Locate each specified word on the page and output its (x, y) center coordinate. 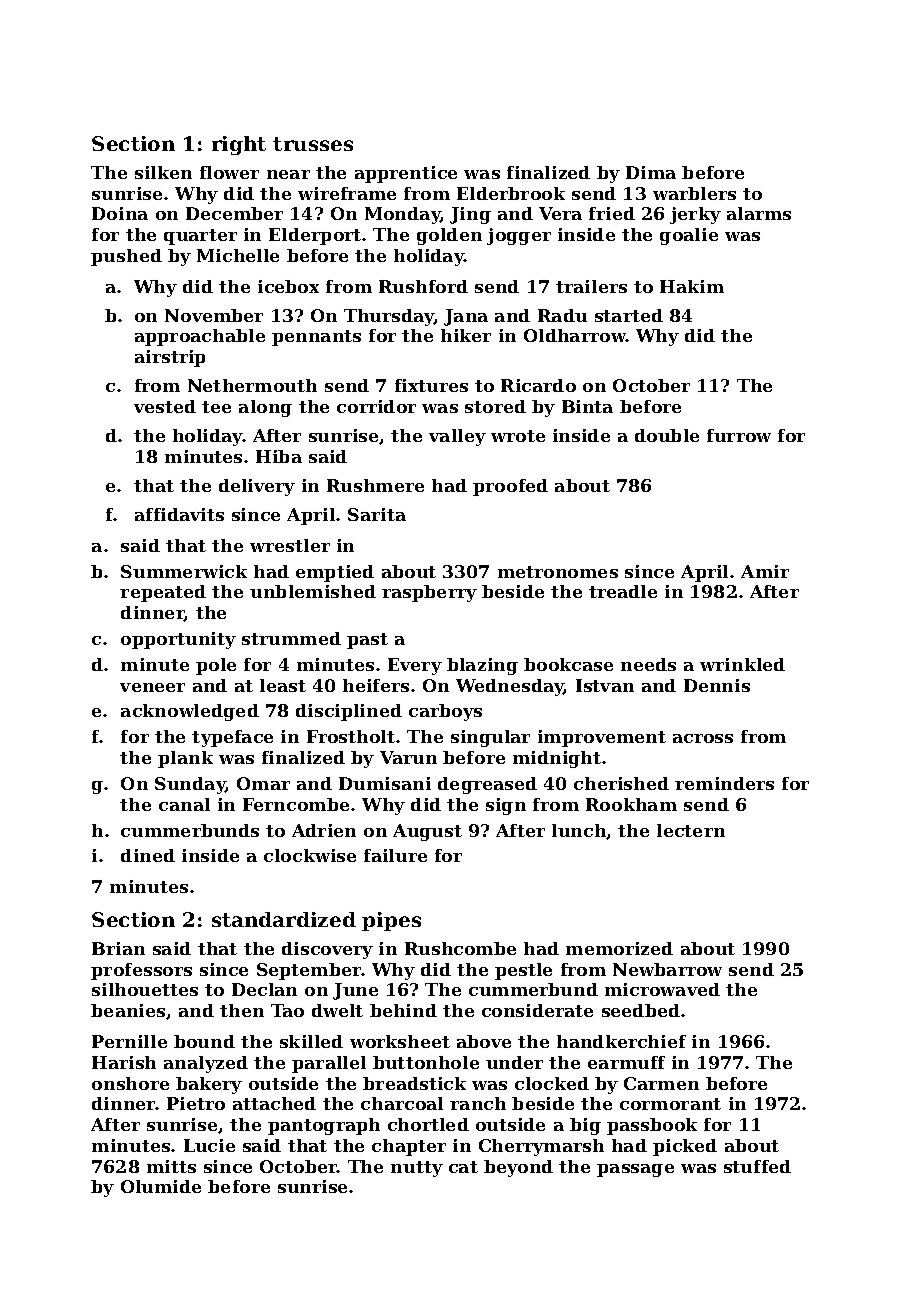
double (667, 435)
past (367, 641)
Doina (120, 213)
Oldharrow (575, 335)
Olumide (161, 1186)
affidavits (179, 514)
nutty (417, 1169)
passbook (652, 1126)
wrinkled (742, 664)
